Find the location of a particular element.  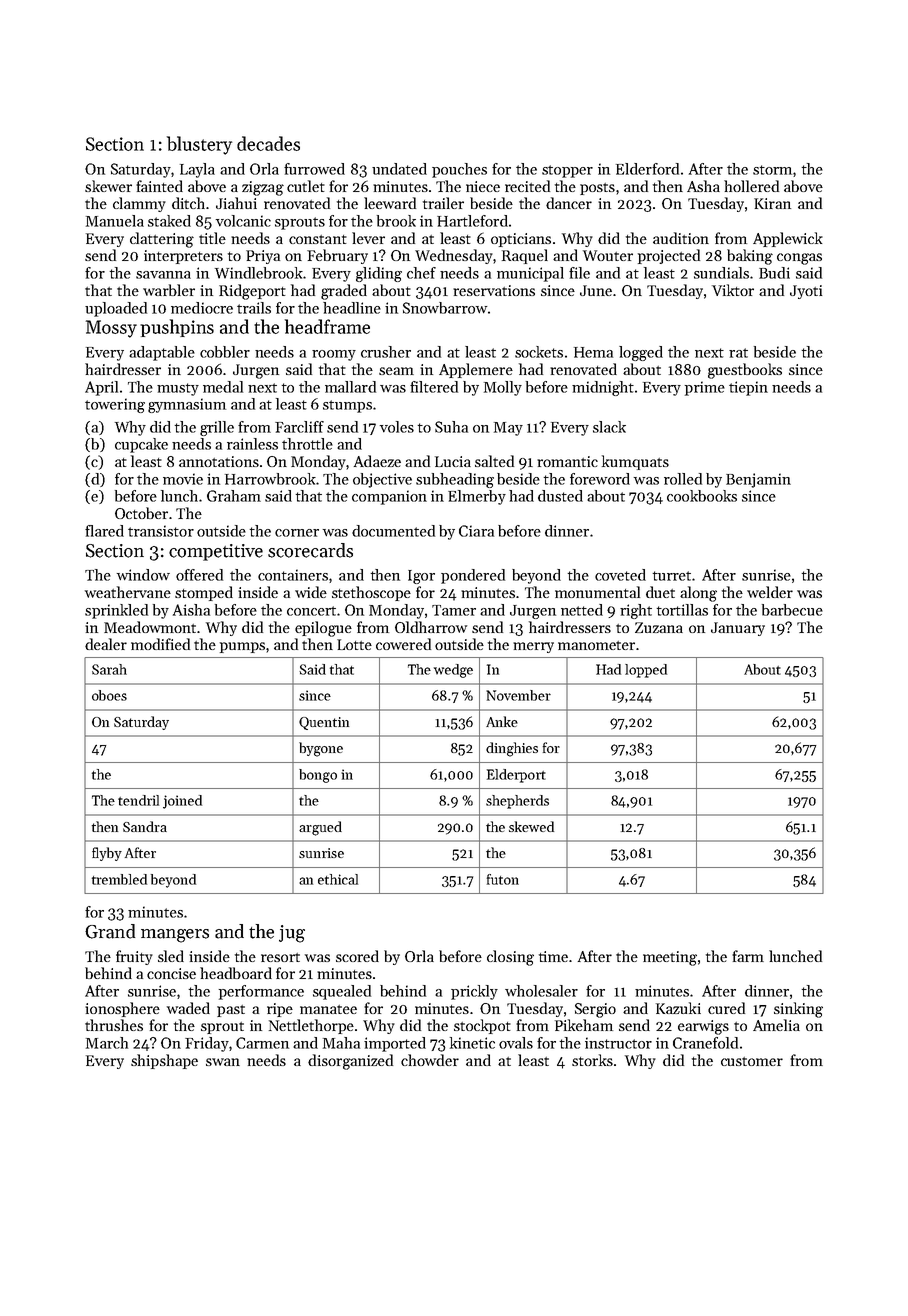

farm is located at coordinates (748, 956).
